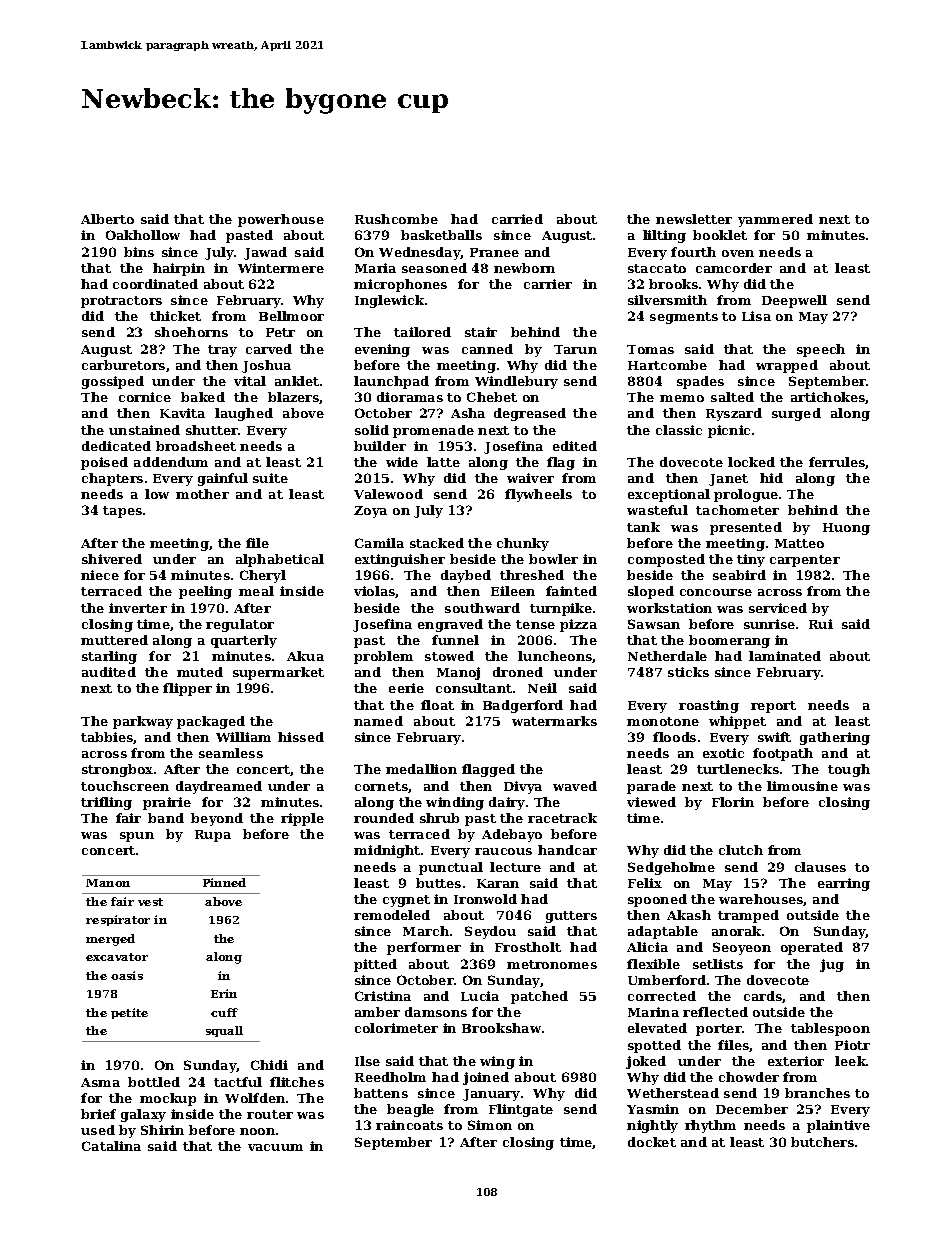  I want to click on Akua, so click(305, 656).
